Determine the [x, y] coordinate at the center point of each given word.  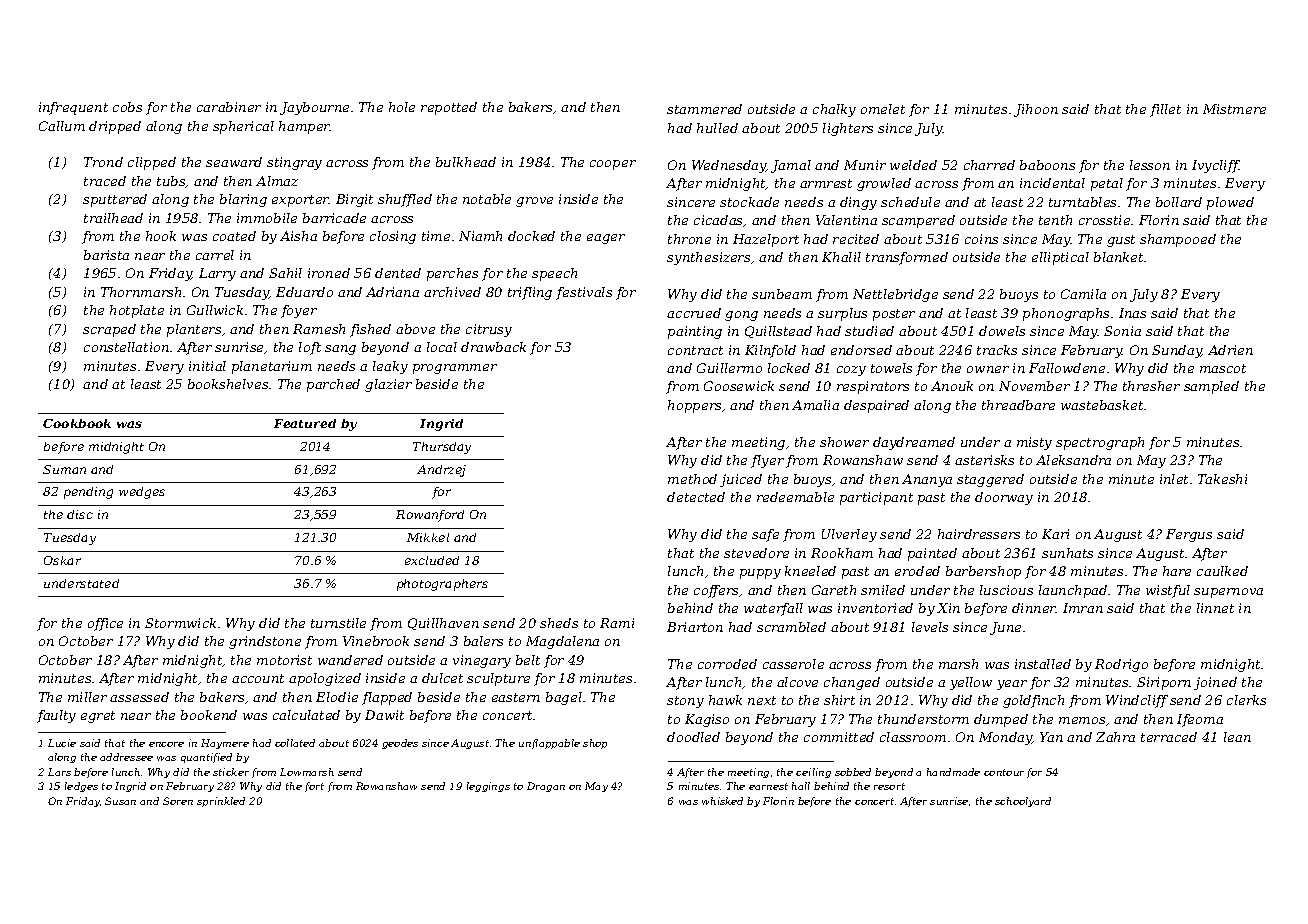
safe [765, 535]
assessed [139, 697]
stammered [704, 109]
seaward [234, 162]
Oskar [62, 560]
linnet [1215, 608]
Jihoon [1036, 110]
